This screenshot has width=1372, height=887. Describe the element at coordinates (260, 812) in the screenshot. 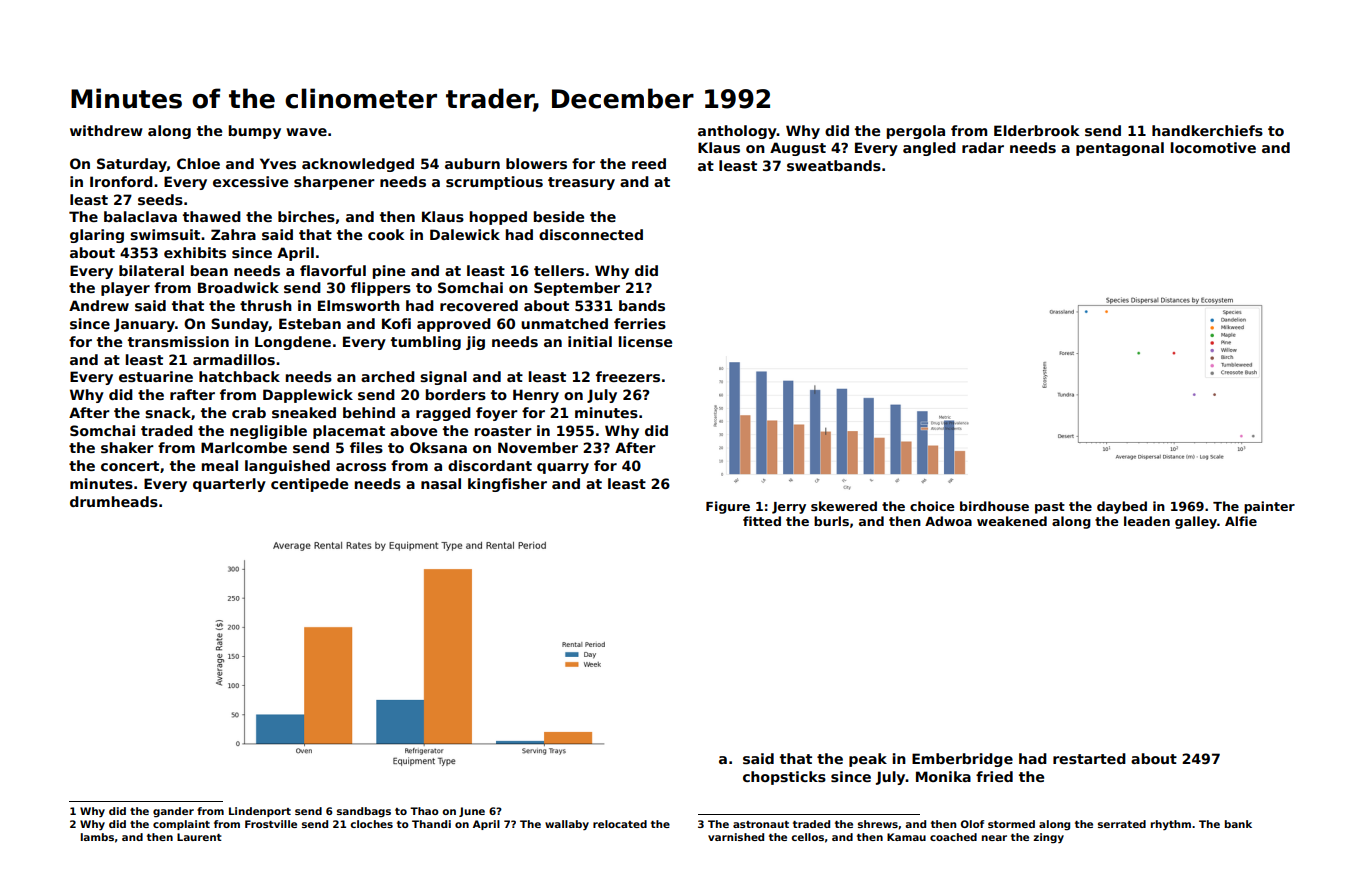

I see `Lindenport` at that location.
